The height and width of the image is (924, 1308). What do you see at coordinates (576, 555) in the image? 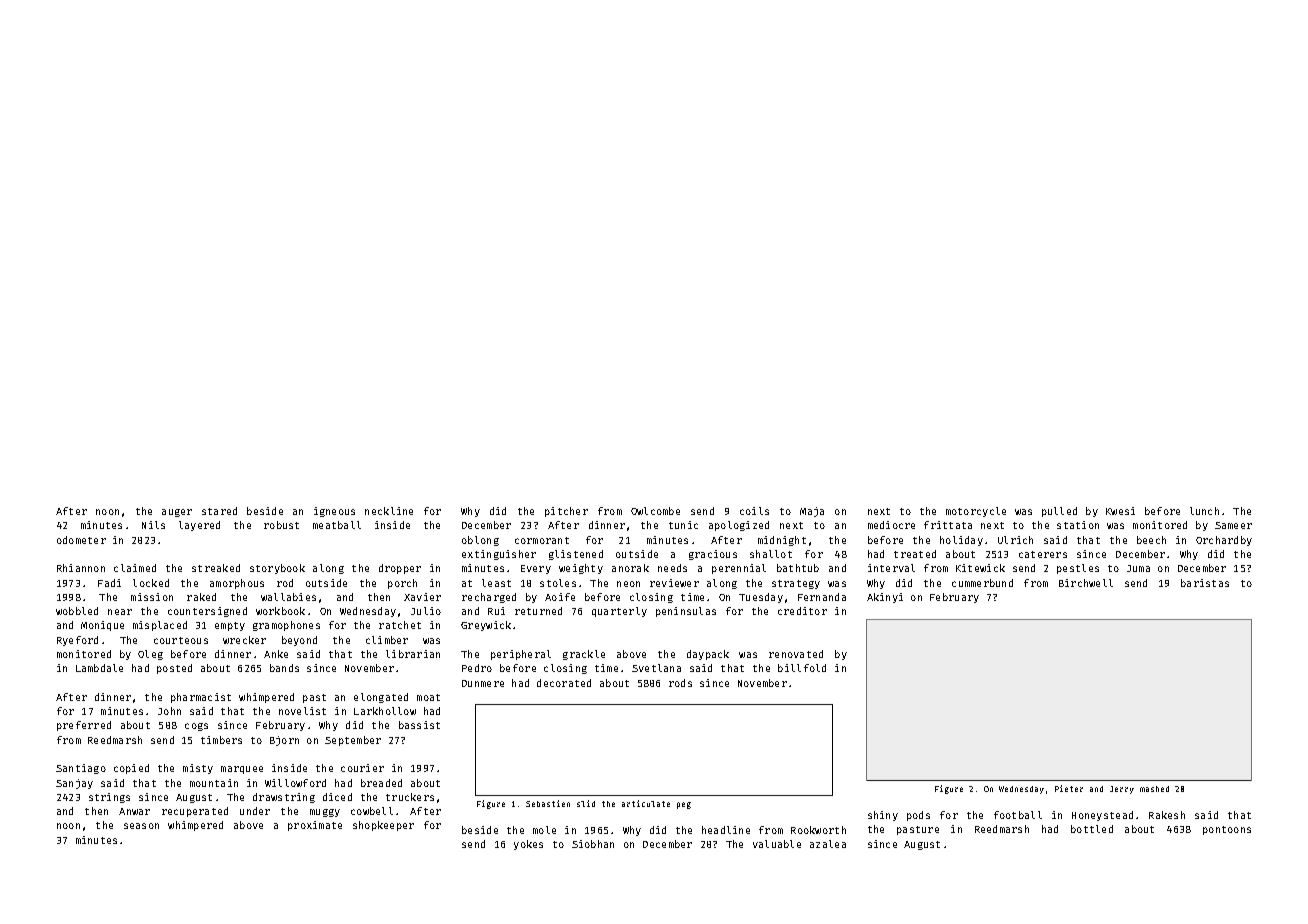
I see `glistened` at bounding box center [576, 555].
